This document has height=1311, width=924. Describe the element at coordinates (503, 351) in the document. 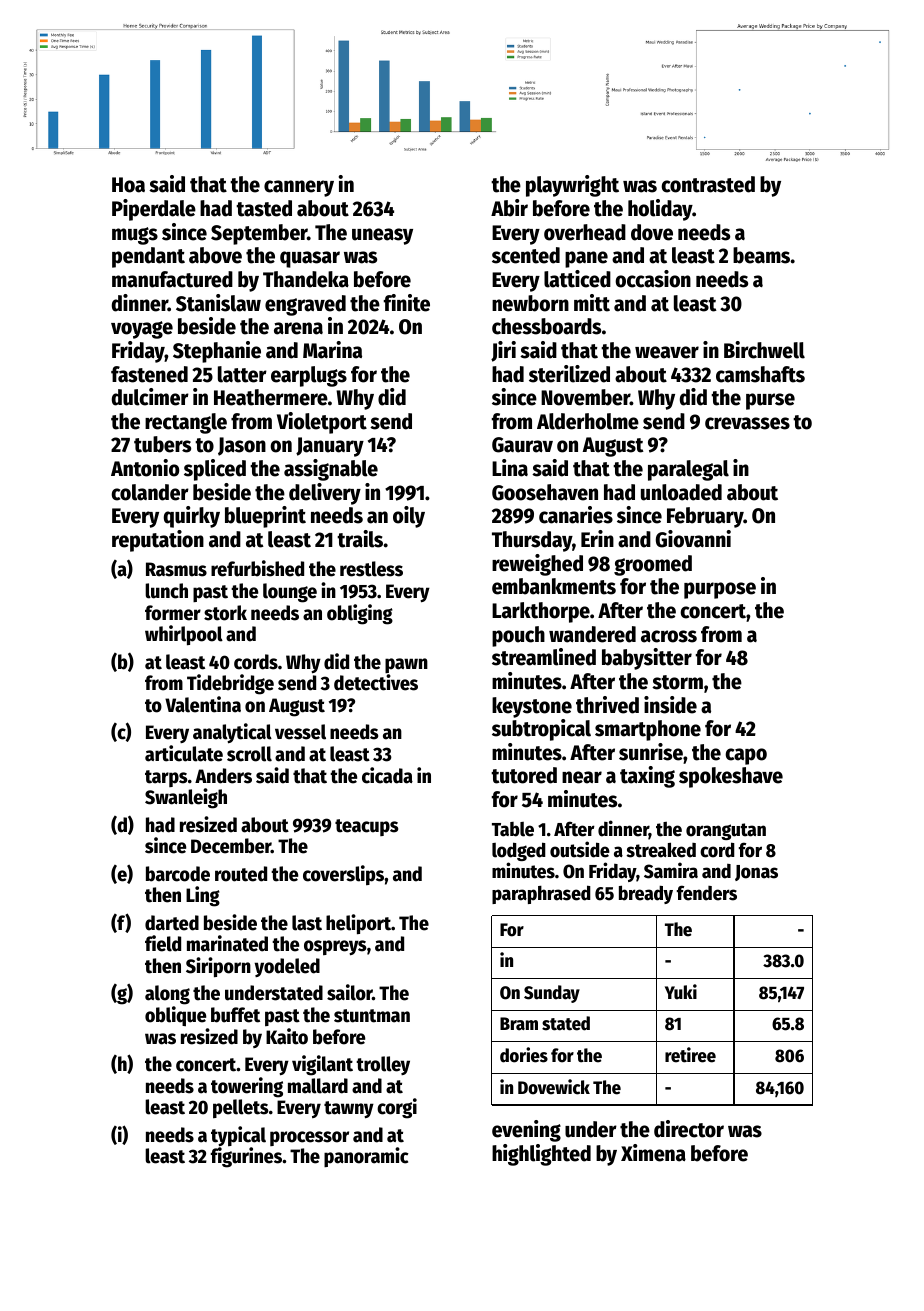

I see `Jiri` at that location.
